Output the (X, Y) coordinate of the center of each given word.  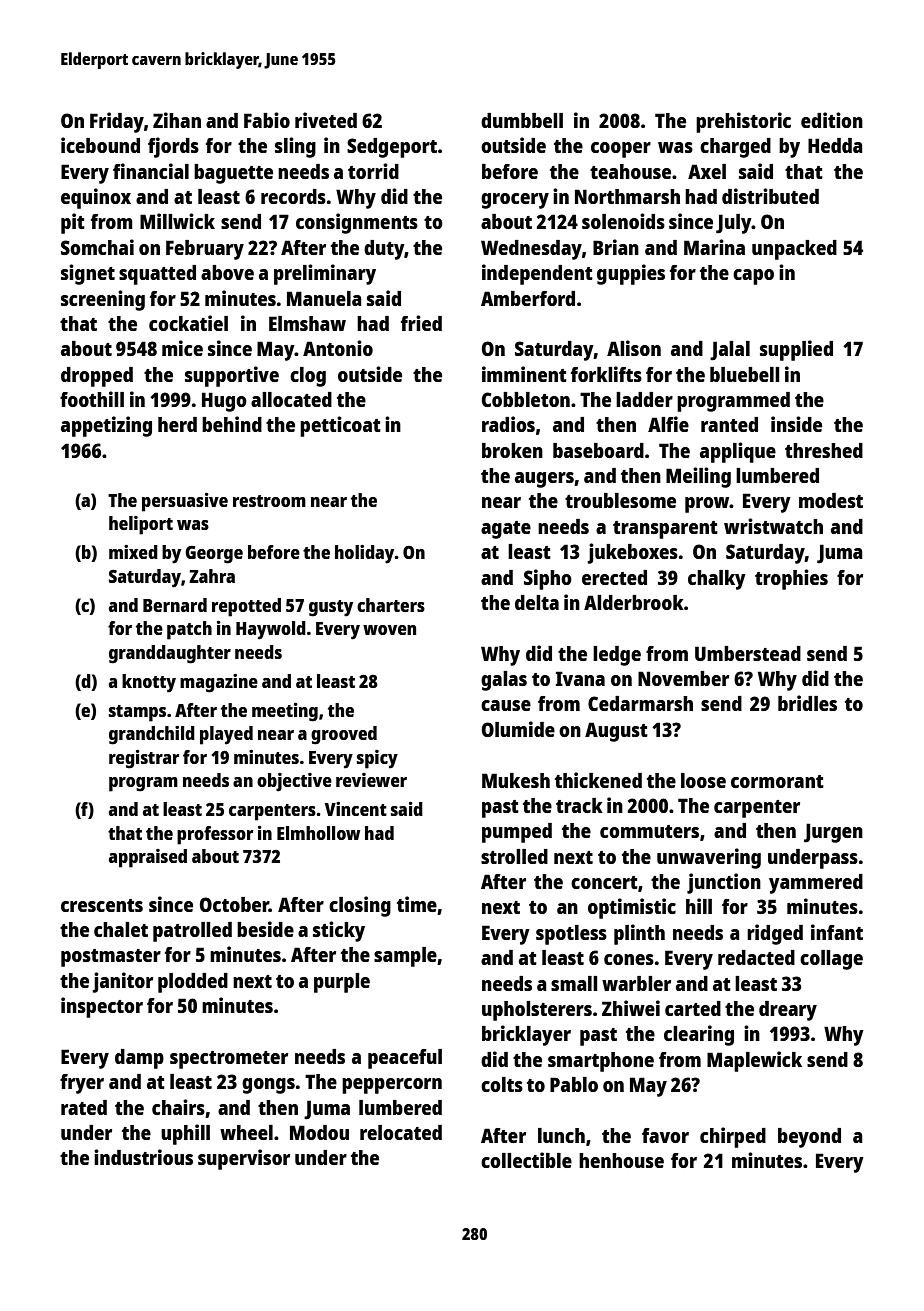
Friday (117, 122)
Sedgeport (392, 148)
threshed (824, 450)
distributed (770, 196)
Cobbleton (526, 399)
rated (84, 1107)
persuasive (185, 502)
